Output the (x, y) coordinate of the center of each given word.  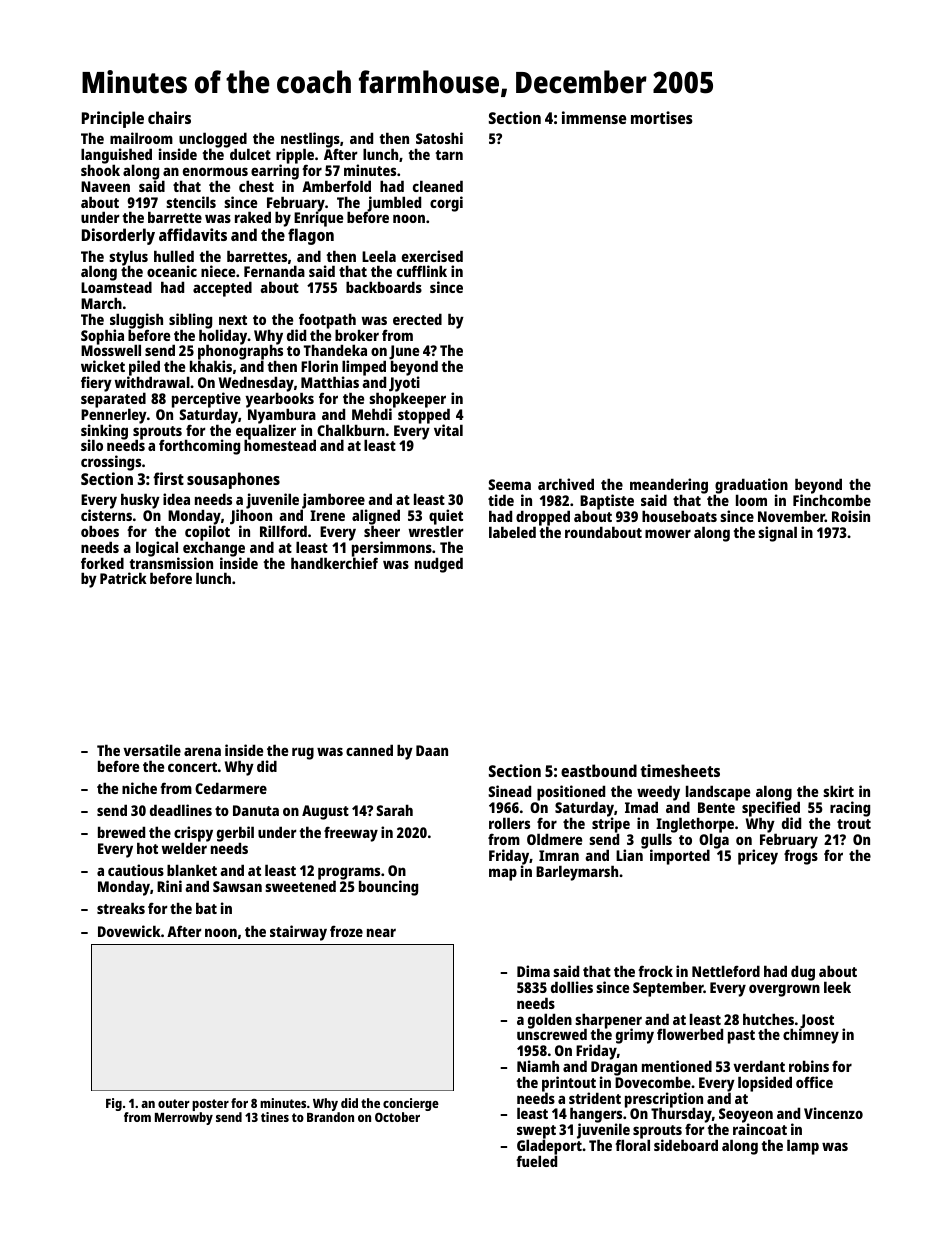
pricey (758, 857)
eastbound (599, 770)
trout (854, 824)
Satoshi (439, 138)
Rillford (283, 531)
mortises (662, 117)
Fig (114, 1104)
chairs (169, 117)
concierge (411, 1104)
